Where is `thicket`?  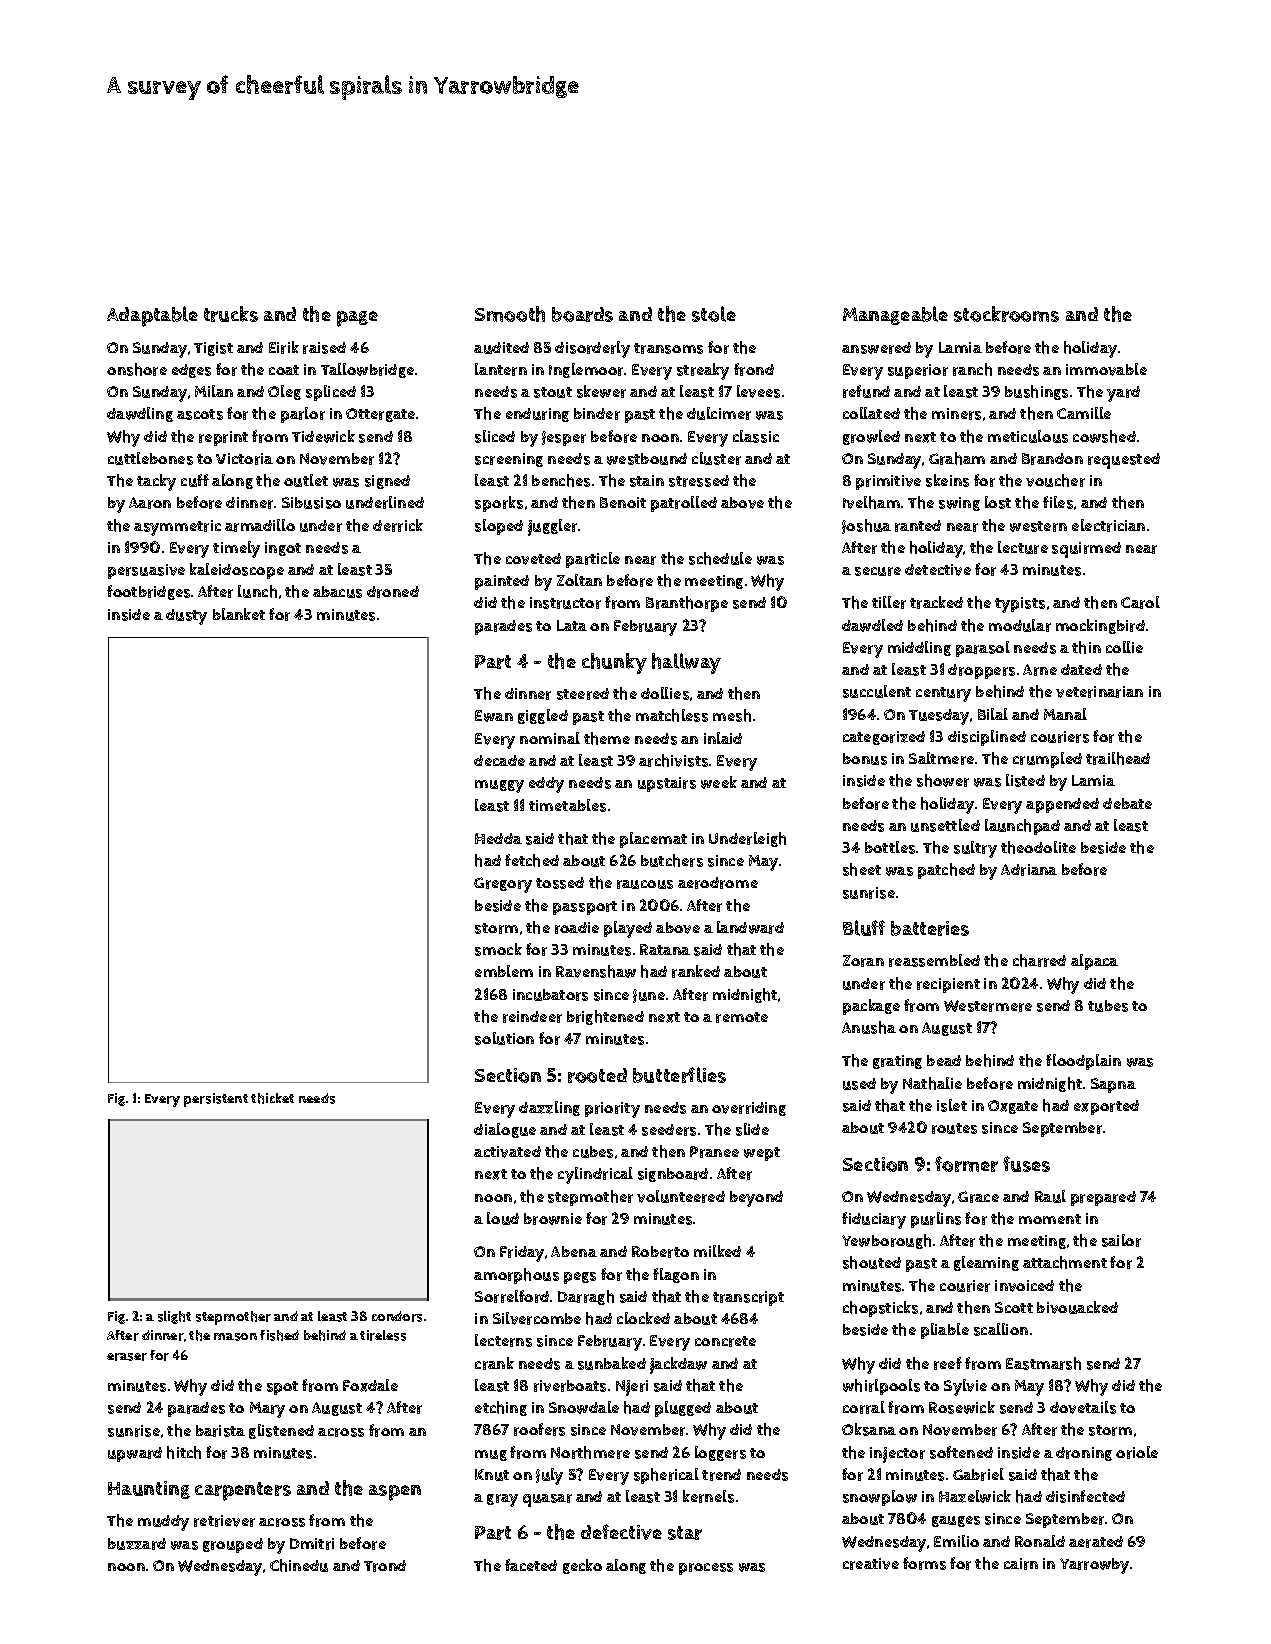 thicket is located at coordinates (272, 1098).
